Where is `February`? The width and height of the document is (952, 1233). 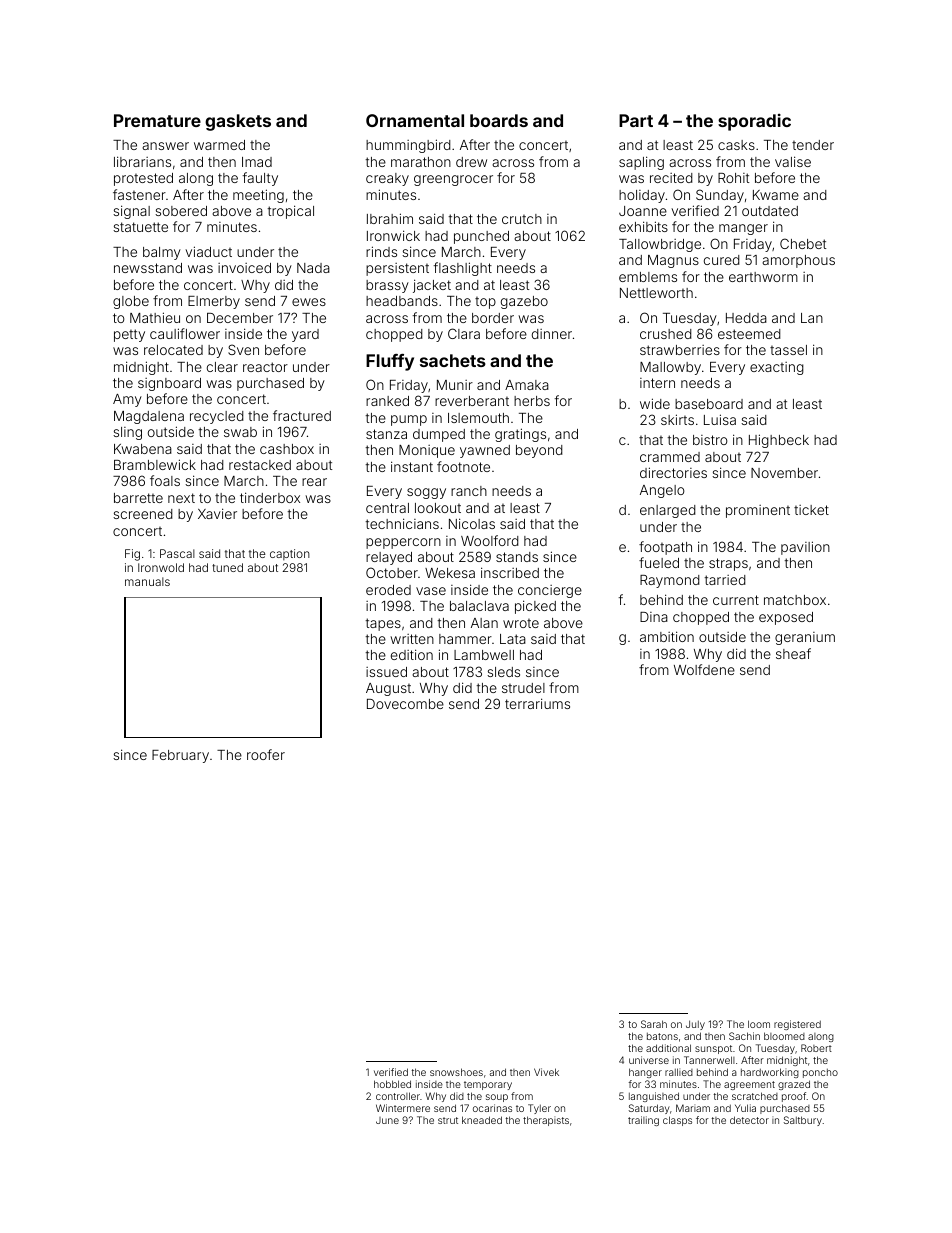 February is located at coordinates (180, 756).
